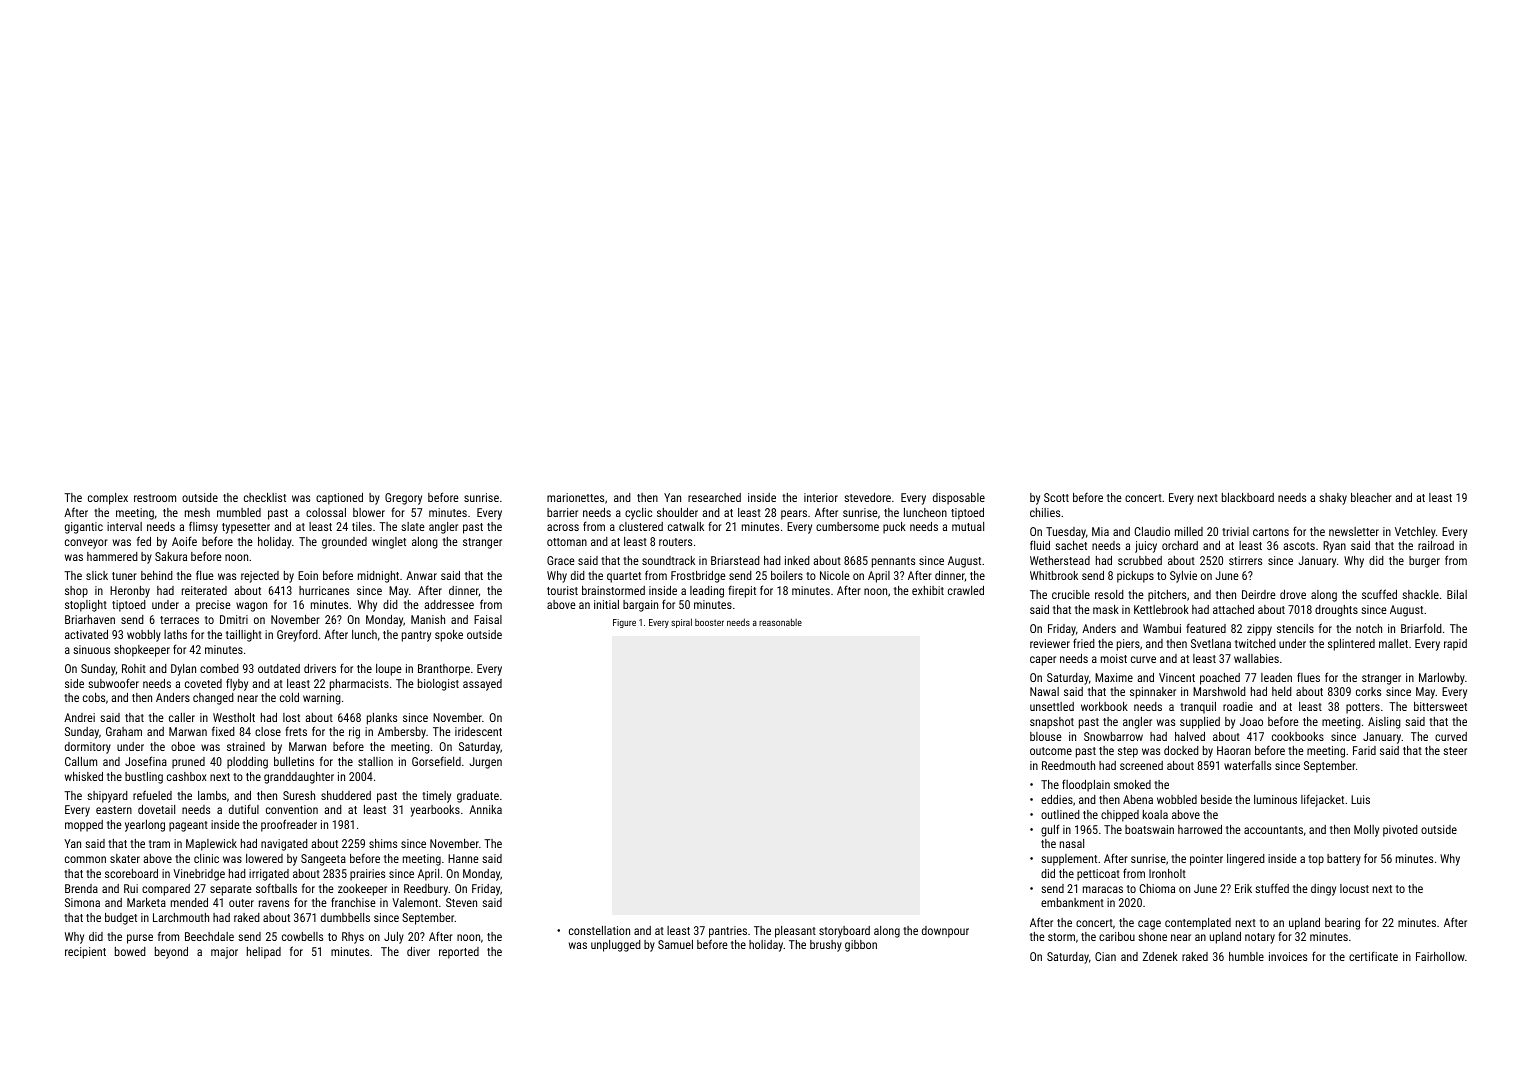 This screenshot has width=1532, height=1084. What do you see at coordinates (1440, 706) in the screenshot?
I see `bittersweet` at bounding box center [1440, 706].
